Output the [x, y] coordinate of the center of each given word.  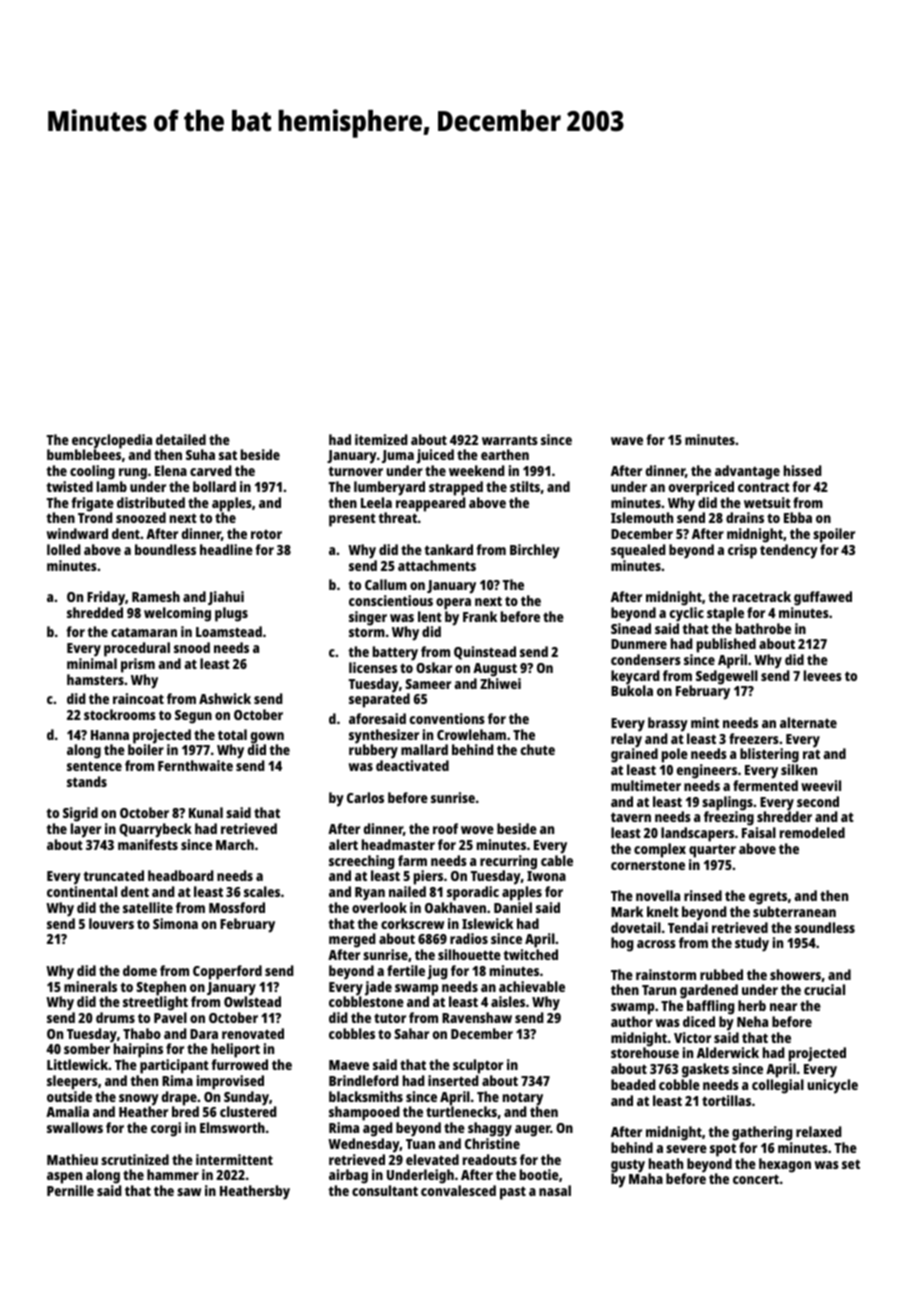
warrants [510, 440]
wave [627, 441]
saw [189, 1192]
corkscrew [412, 923]
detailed [181, 439]
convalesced [458, 1190]
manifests [148, 844]
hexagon [785, 1165]
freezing [729, 818]
